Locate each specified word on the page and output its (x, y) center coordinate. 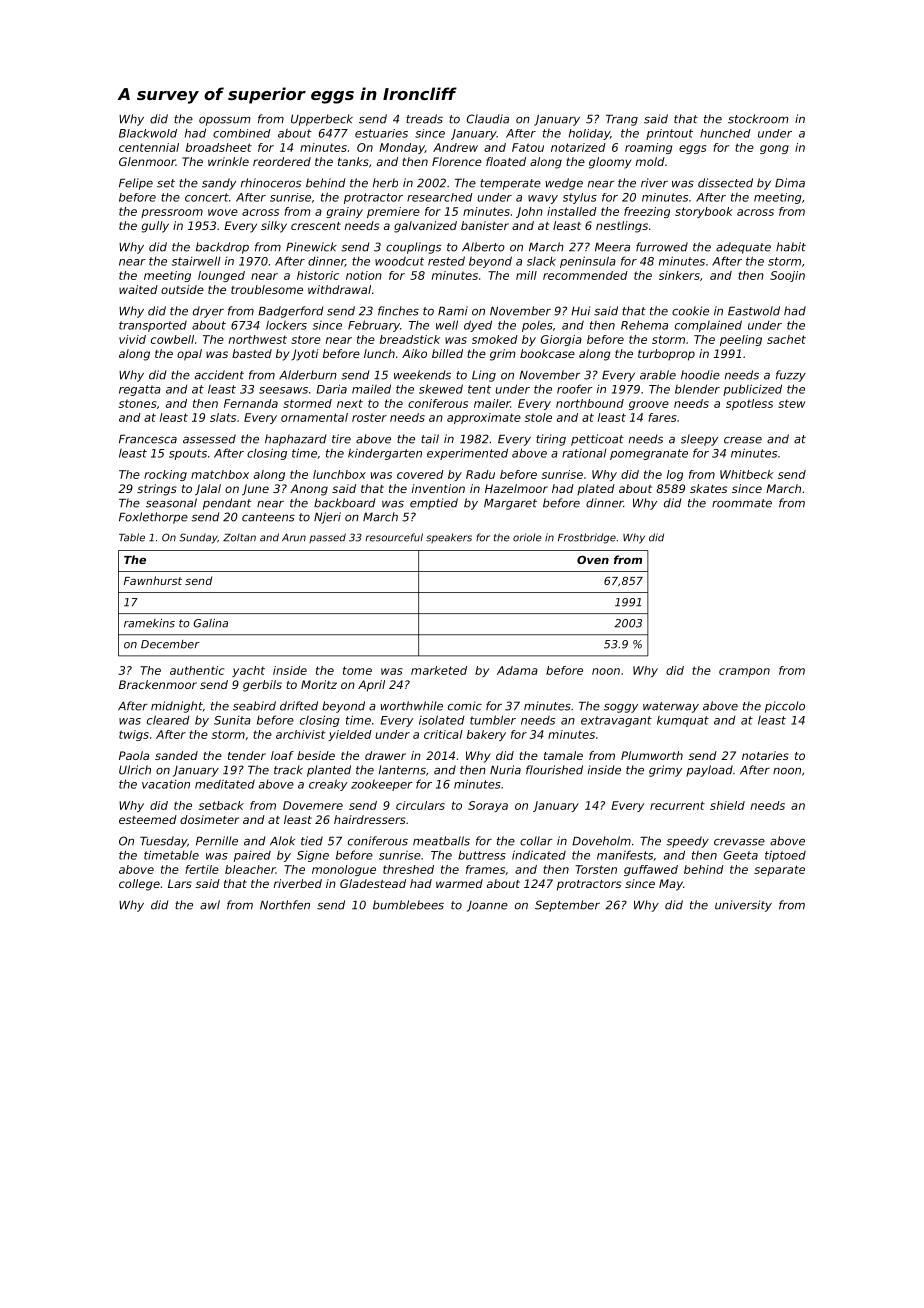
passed (327, 538)
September (567, 906)
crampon (744, 672)
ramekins (149, 623)
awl (210, 905)
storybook (704, 212)
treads (424, 119)
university (743, 906)
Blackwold (148, 133)
